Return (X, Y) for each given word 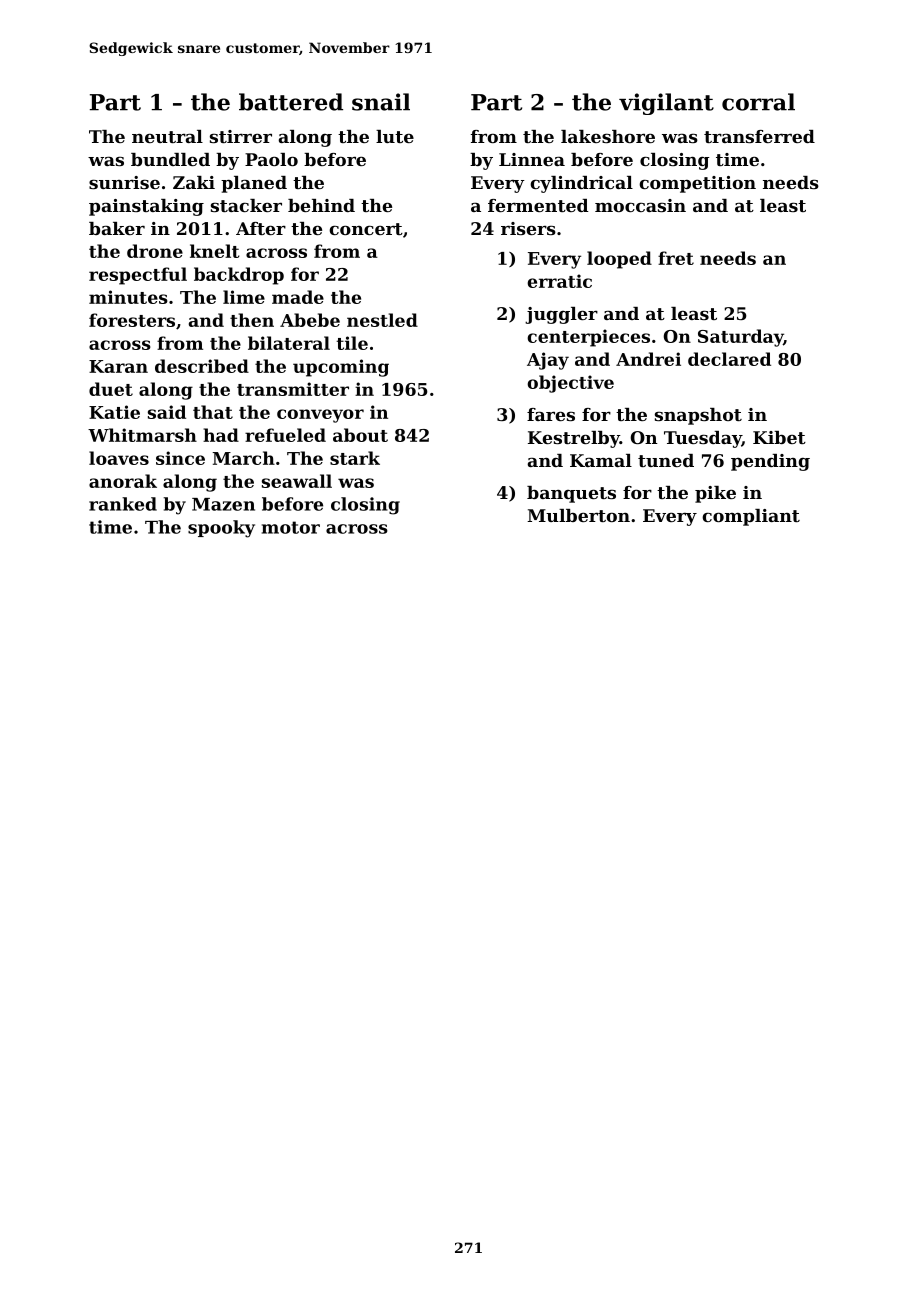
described (202, 366)
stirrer (241, 136)
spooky (221, 529)
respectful (138, 276)
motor (291, 527)
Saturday (740, 338)
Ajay (548, 361)
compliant (751, 517)
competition (697, 184)
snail (381, 102)
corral (758, 102)
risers (528, 228)
